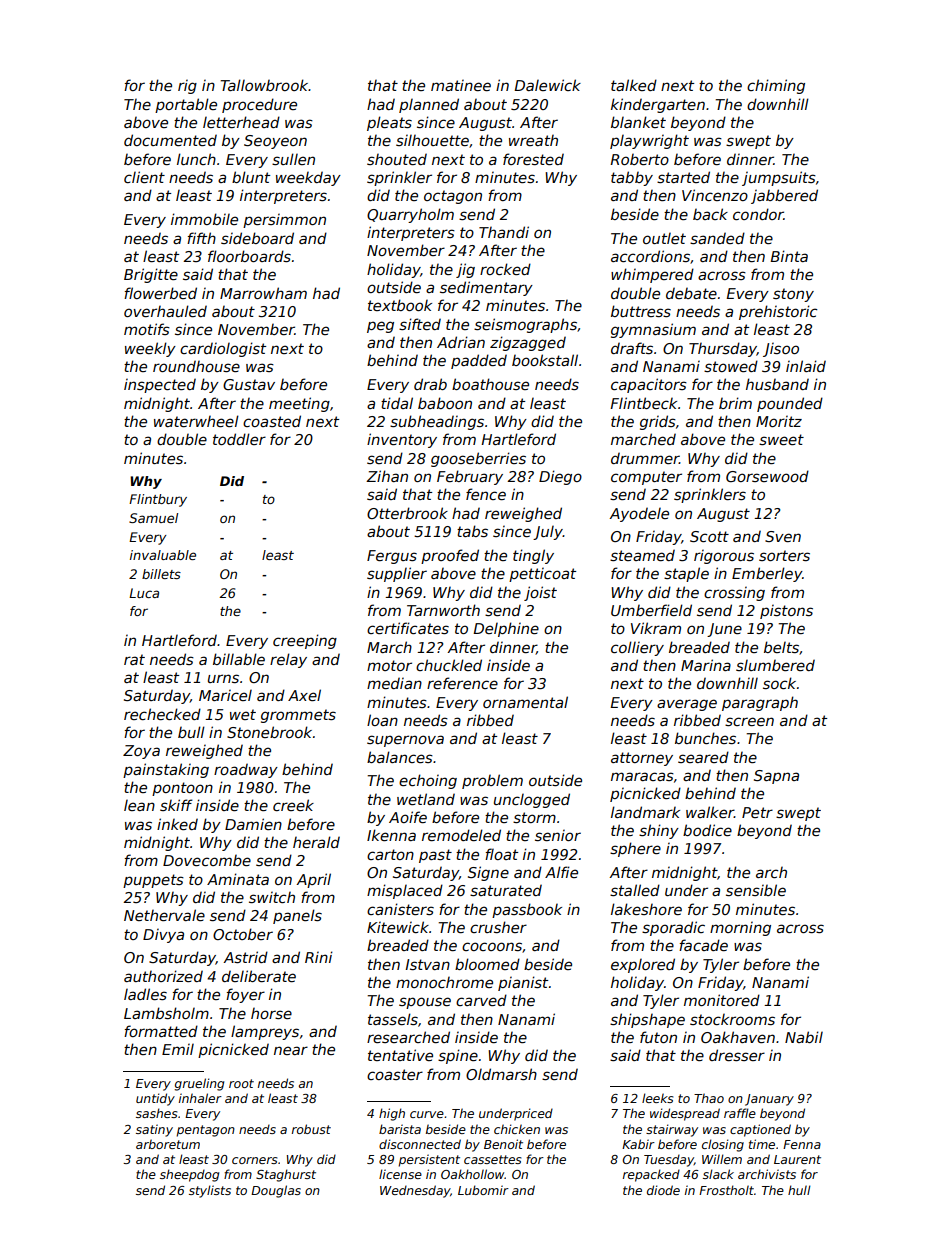 Image resolution: width=952 pixels, height=1233 pixels. What do you see at coordinates (186, 105) in the image?
I see `portable` at bounding box center [186, 105].
